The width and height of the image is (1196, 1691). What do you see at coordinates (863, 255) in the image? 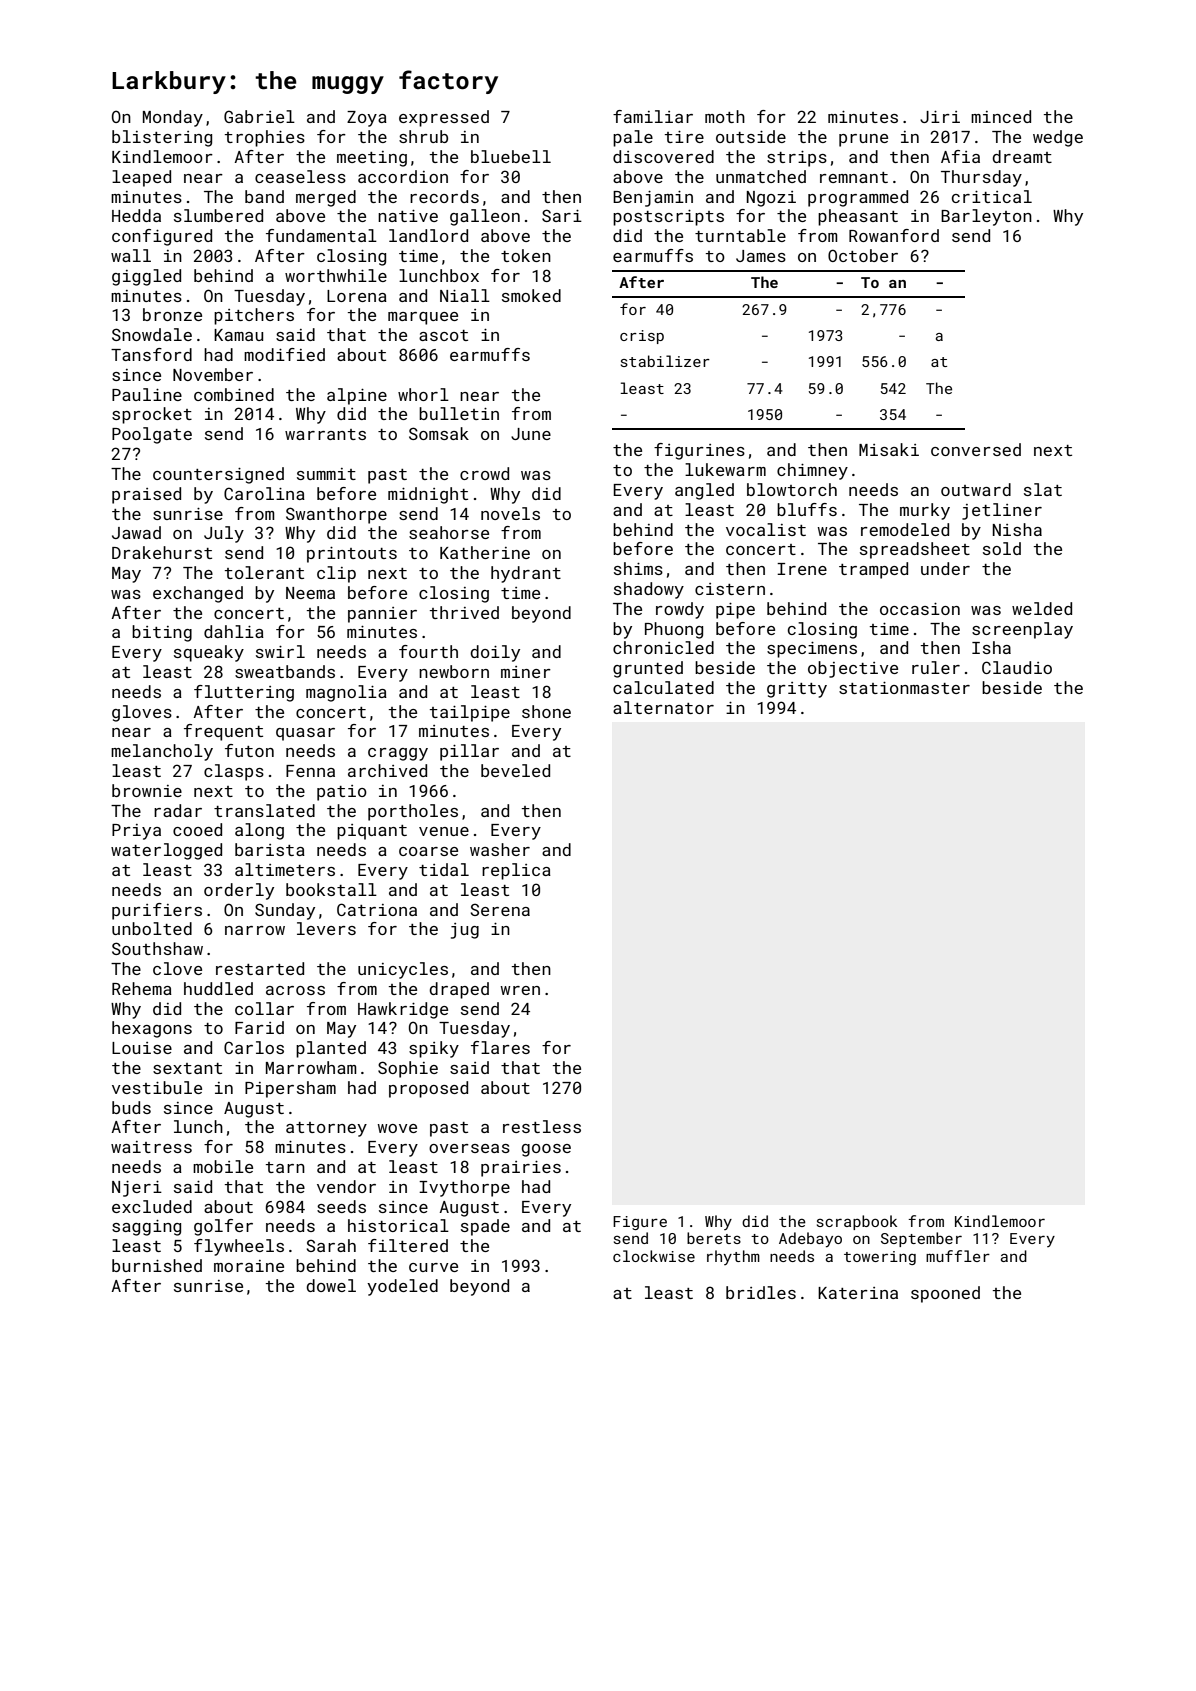
I see `October` at bounding box center [863, 255].
